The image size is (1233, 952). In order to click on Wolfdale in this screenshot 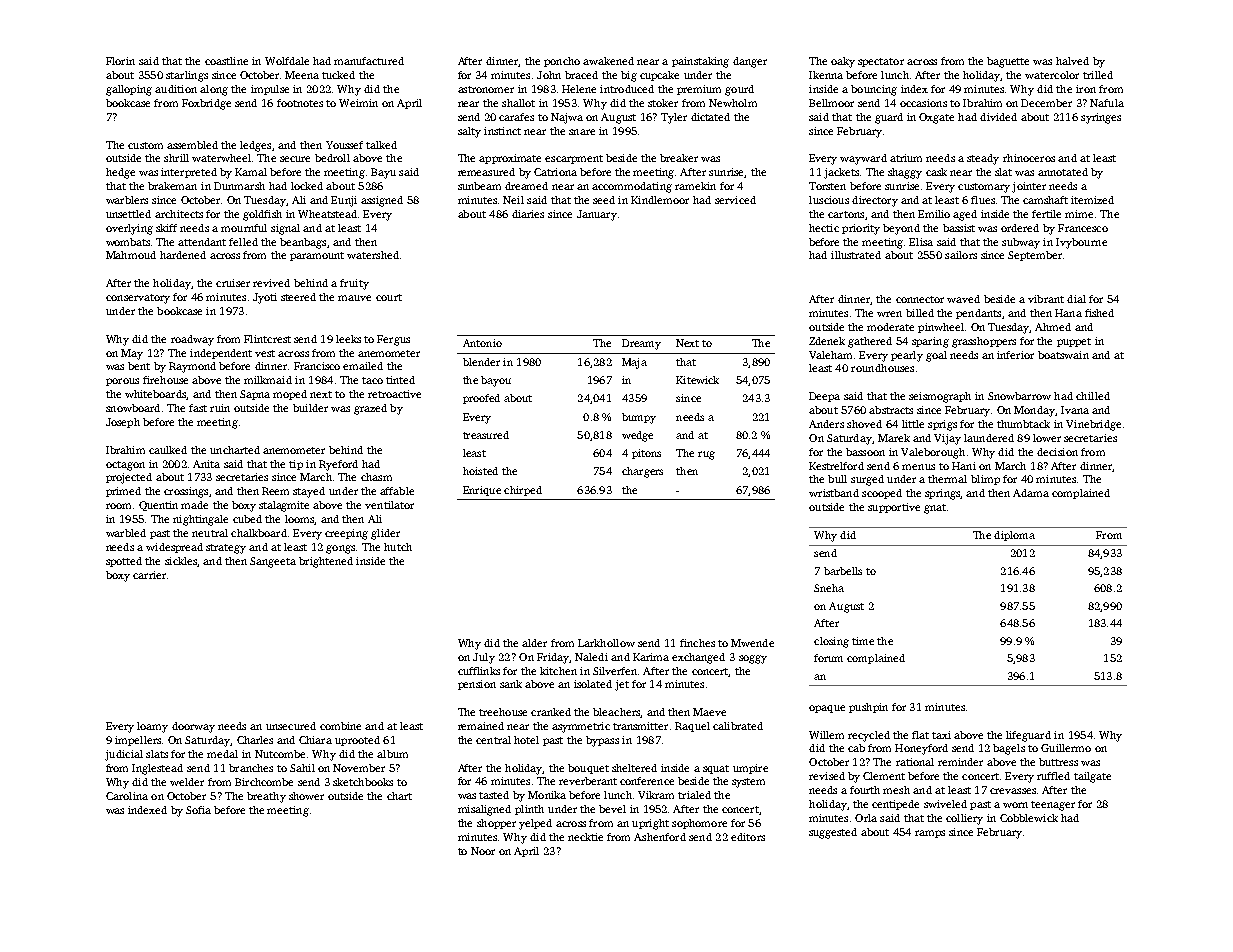, I will do `click(287, 61)`.
